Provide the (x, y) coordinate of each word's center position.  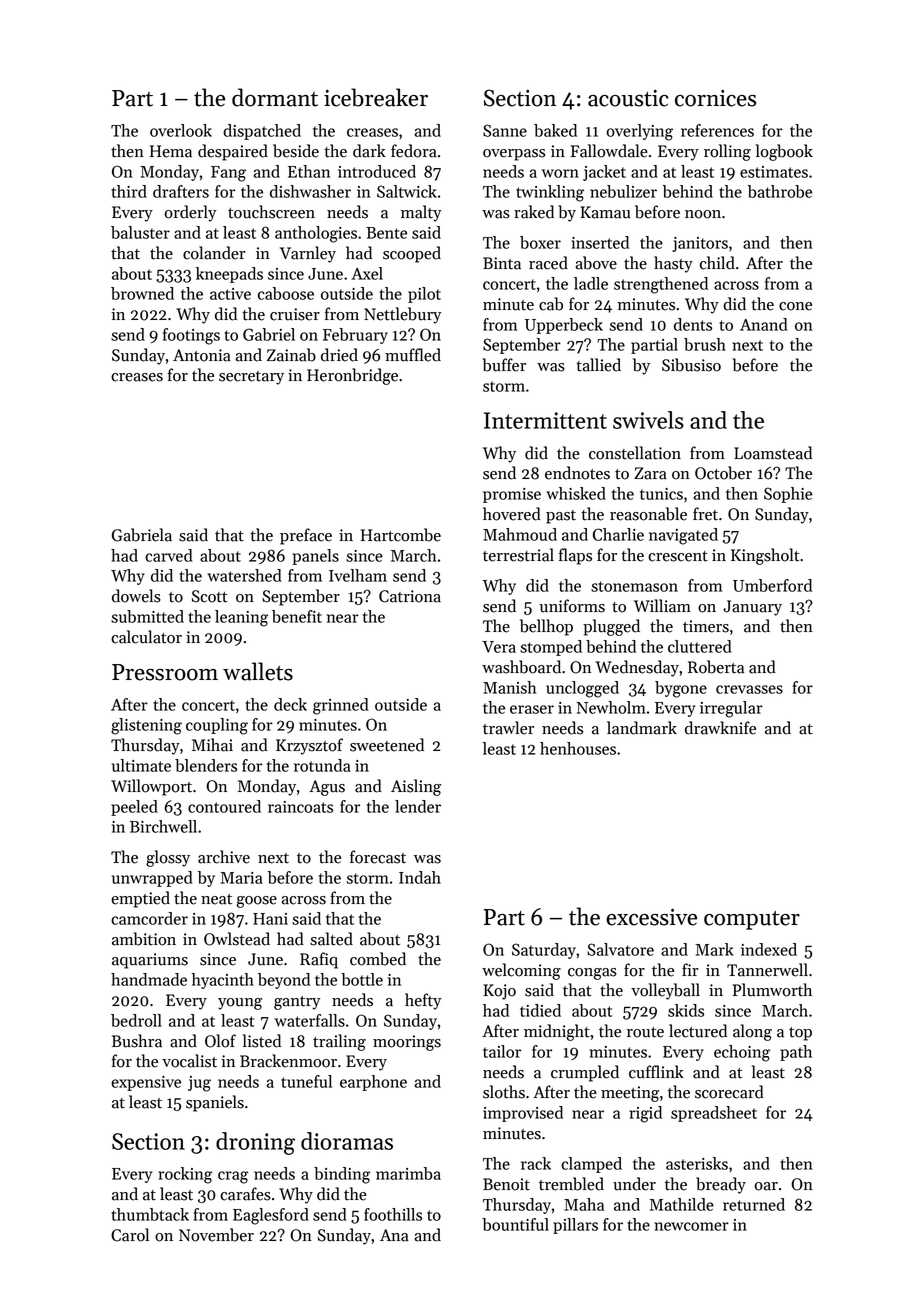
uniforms (572, 606)
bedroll (136, 1020)
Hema (171, 151)
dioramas (347, 1141)
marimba (408, 1173)
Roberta (716, 667)
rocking (185, 1175)
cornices (715, 98)
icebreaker (376, 97)
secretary (251, 378)
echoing (742, 1053)
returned (754, 1204)
